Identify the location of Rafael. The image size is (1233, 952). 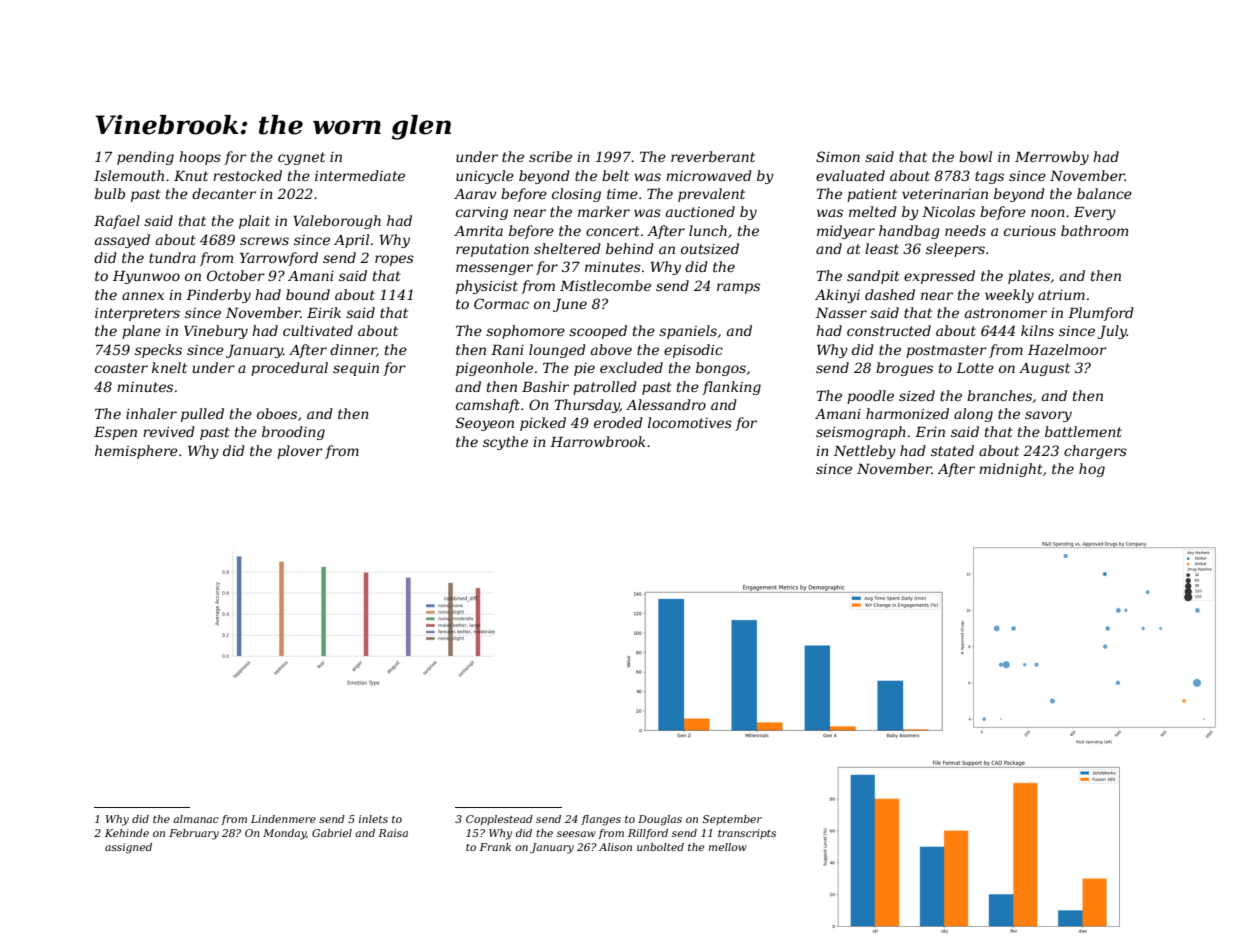
(117, 222).
